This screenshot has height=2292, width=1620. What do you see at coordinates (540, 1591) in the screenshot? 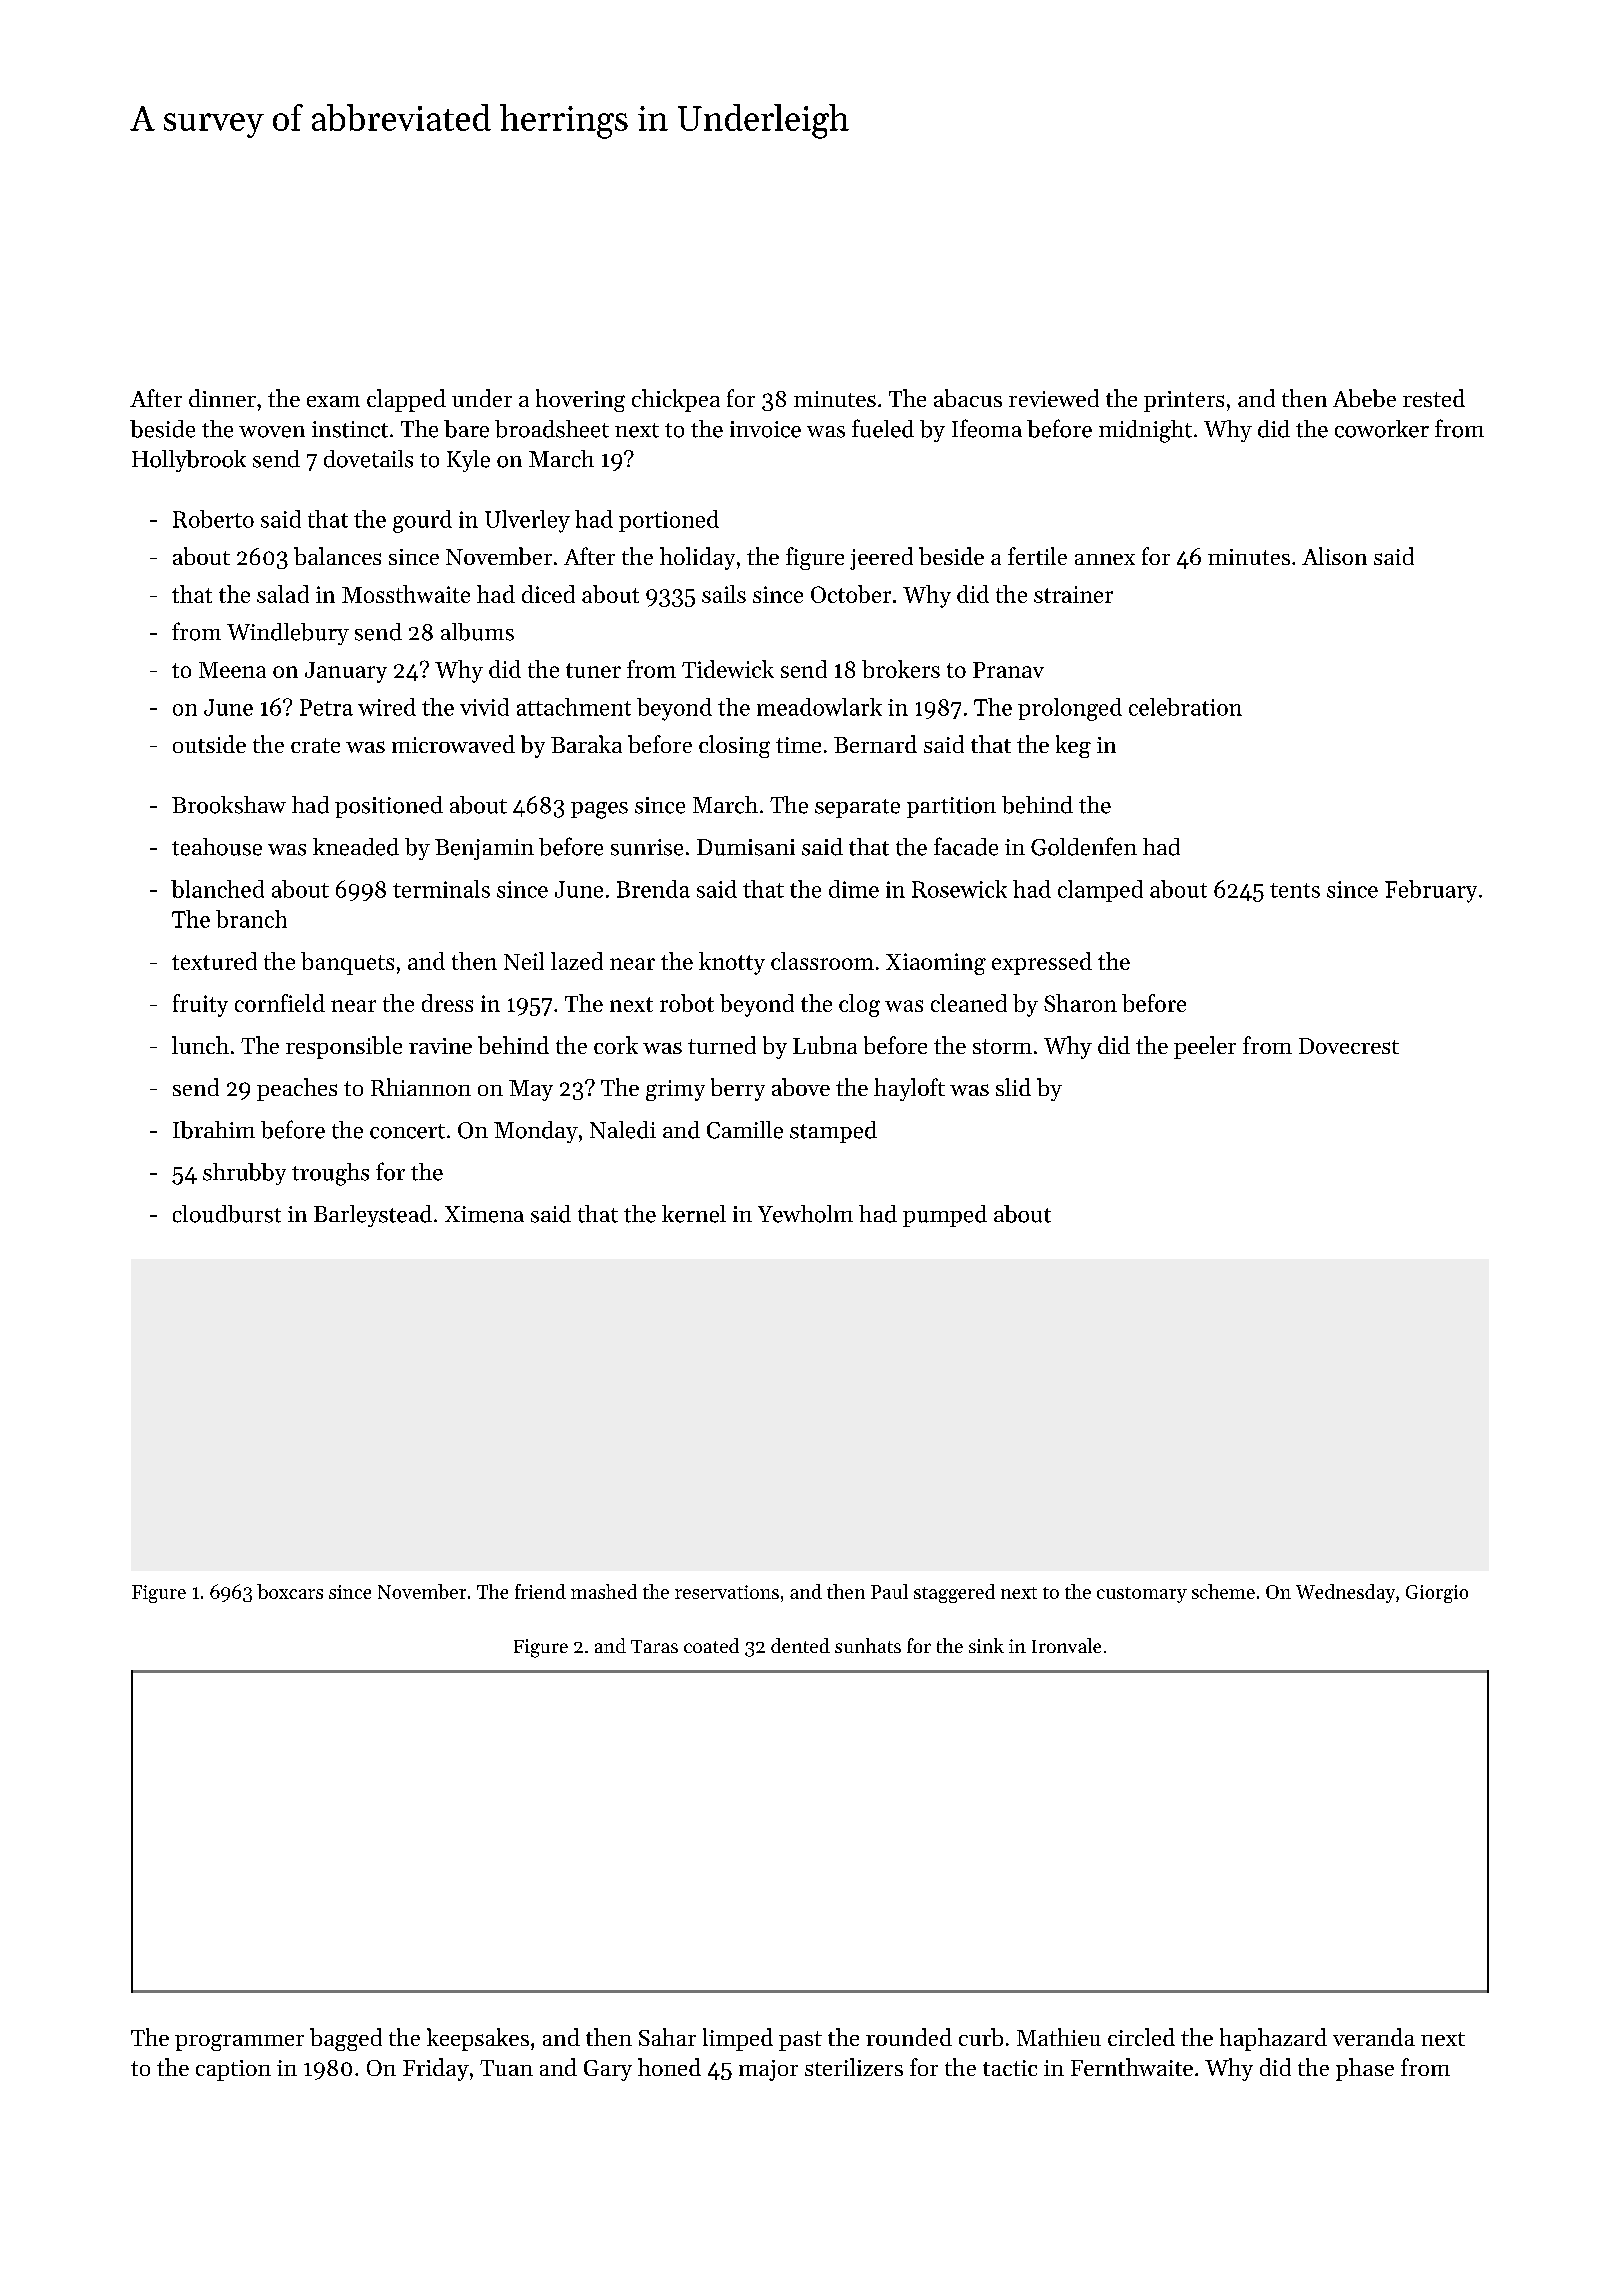
I see `friend` at bounding box center [540, 1591].
